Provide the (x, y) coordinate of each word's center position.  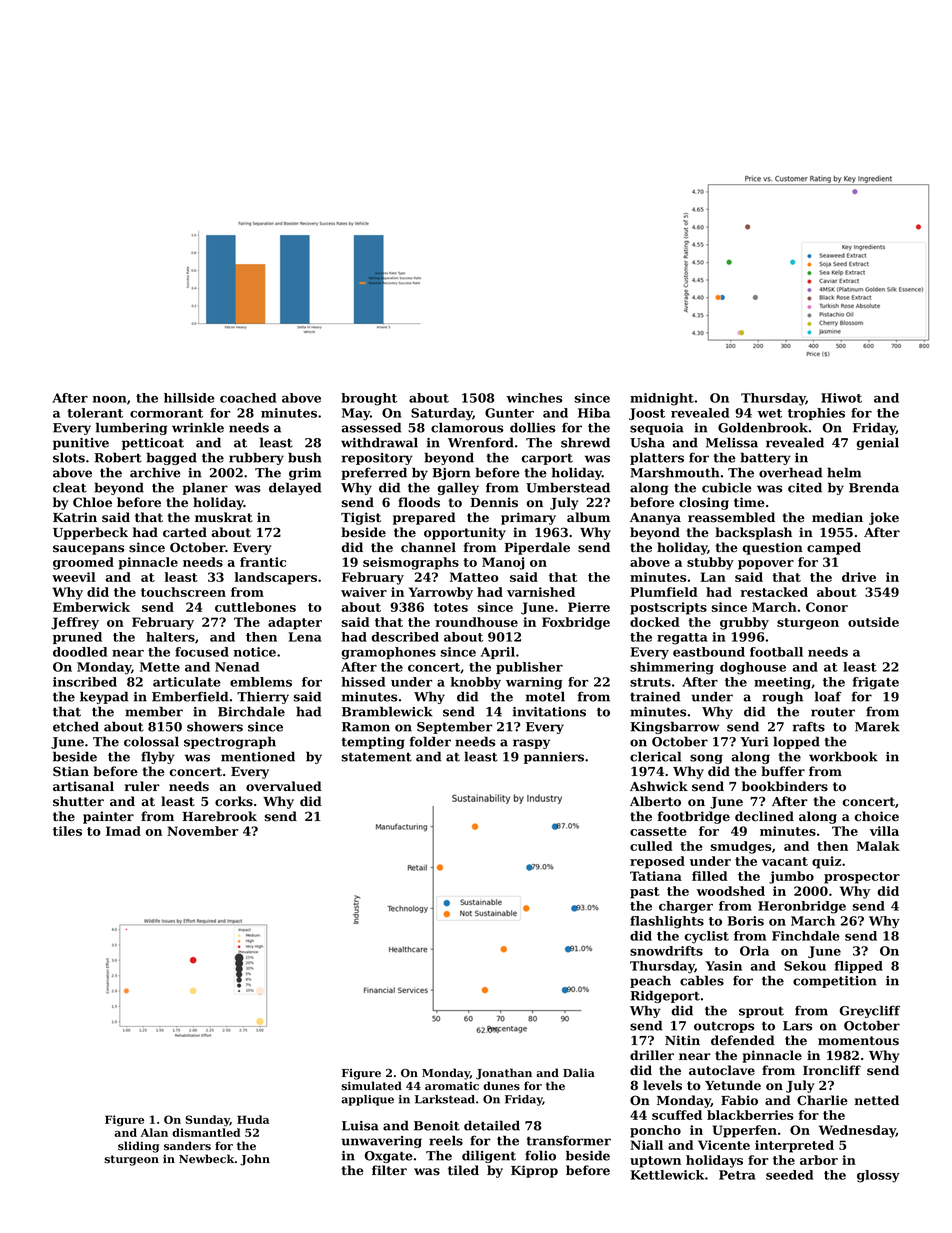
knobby (476, 683)
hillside (189, 398)
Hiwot (841, 398)
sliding (138, 1147)
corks (234, 801)
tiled (463, 1170)
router (833, 712)
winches (535, 398)
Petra (737, 1175)
